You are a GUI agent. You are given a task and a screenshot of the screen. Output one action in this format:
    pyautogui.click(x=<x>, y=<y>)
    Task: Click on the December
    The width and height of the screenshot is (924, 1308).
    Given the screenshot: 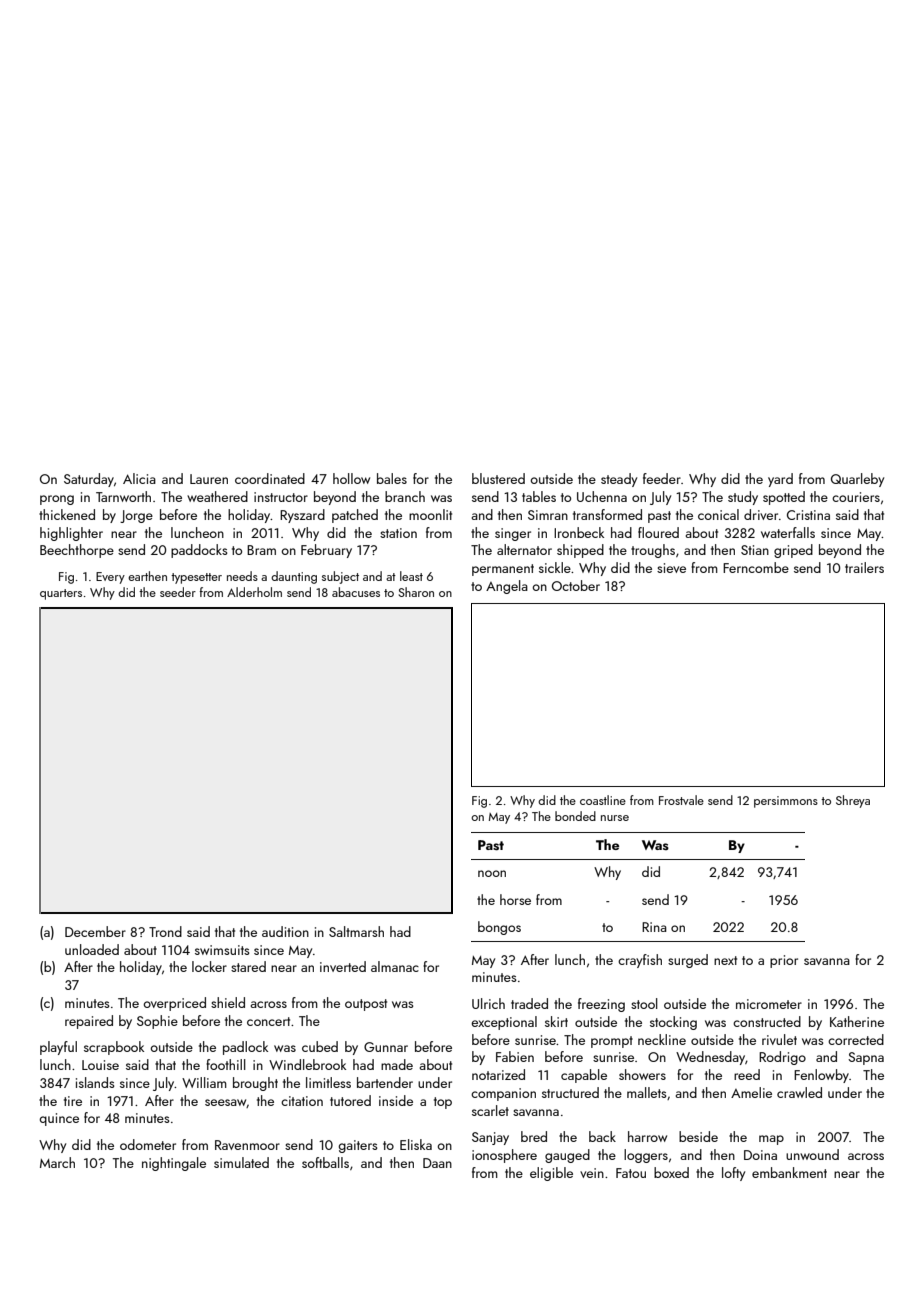 What is the action you would take?
    pyautogui.click(x=95, y=931)
